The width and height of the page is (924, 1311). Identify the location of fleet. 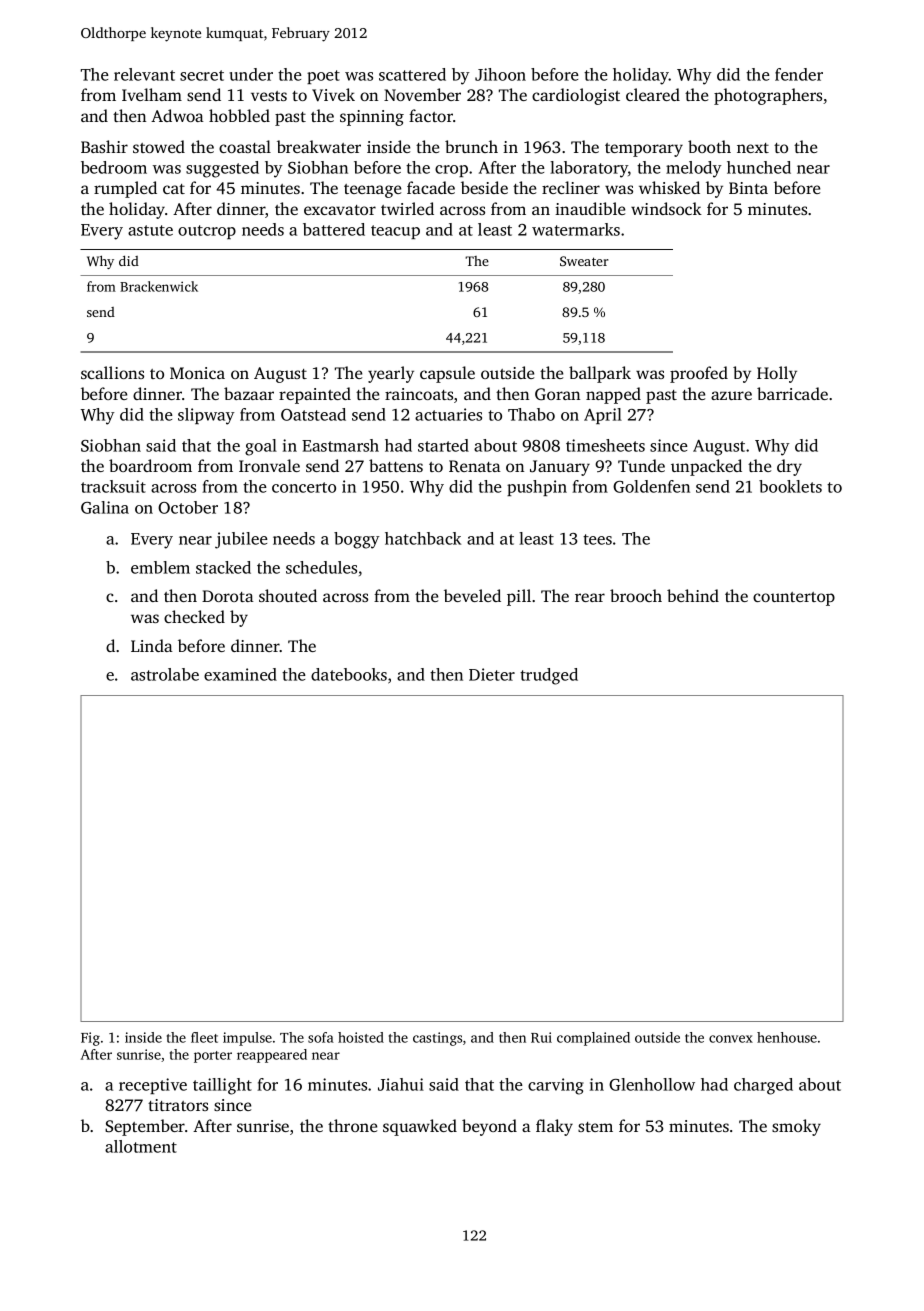
(204, 1037).
